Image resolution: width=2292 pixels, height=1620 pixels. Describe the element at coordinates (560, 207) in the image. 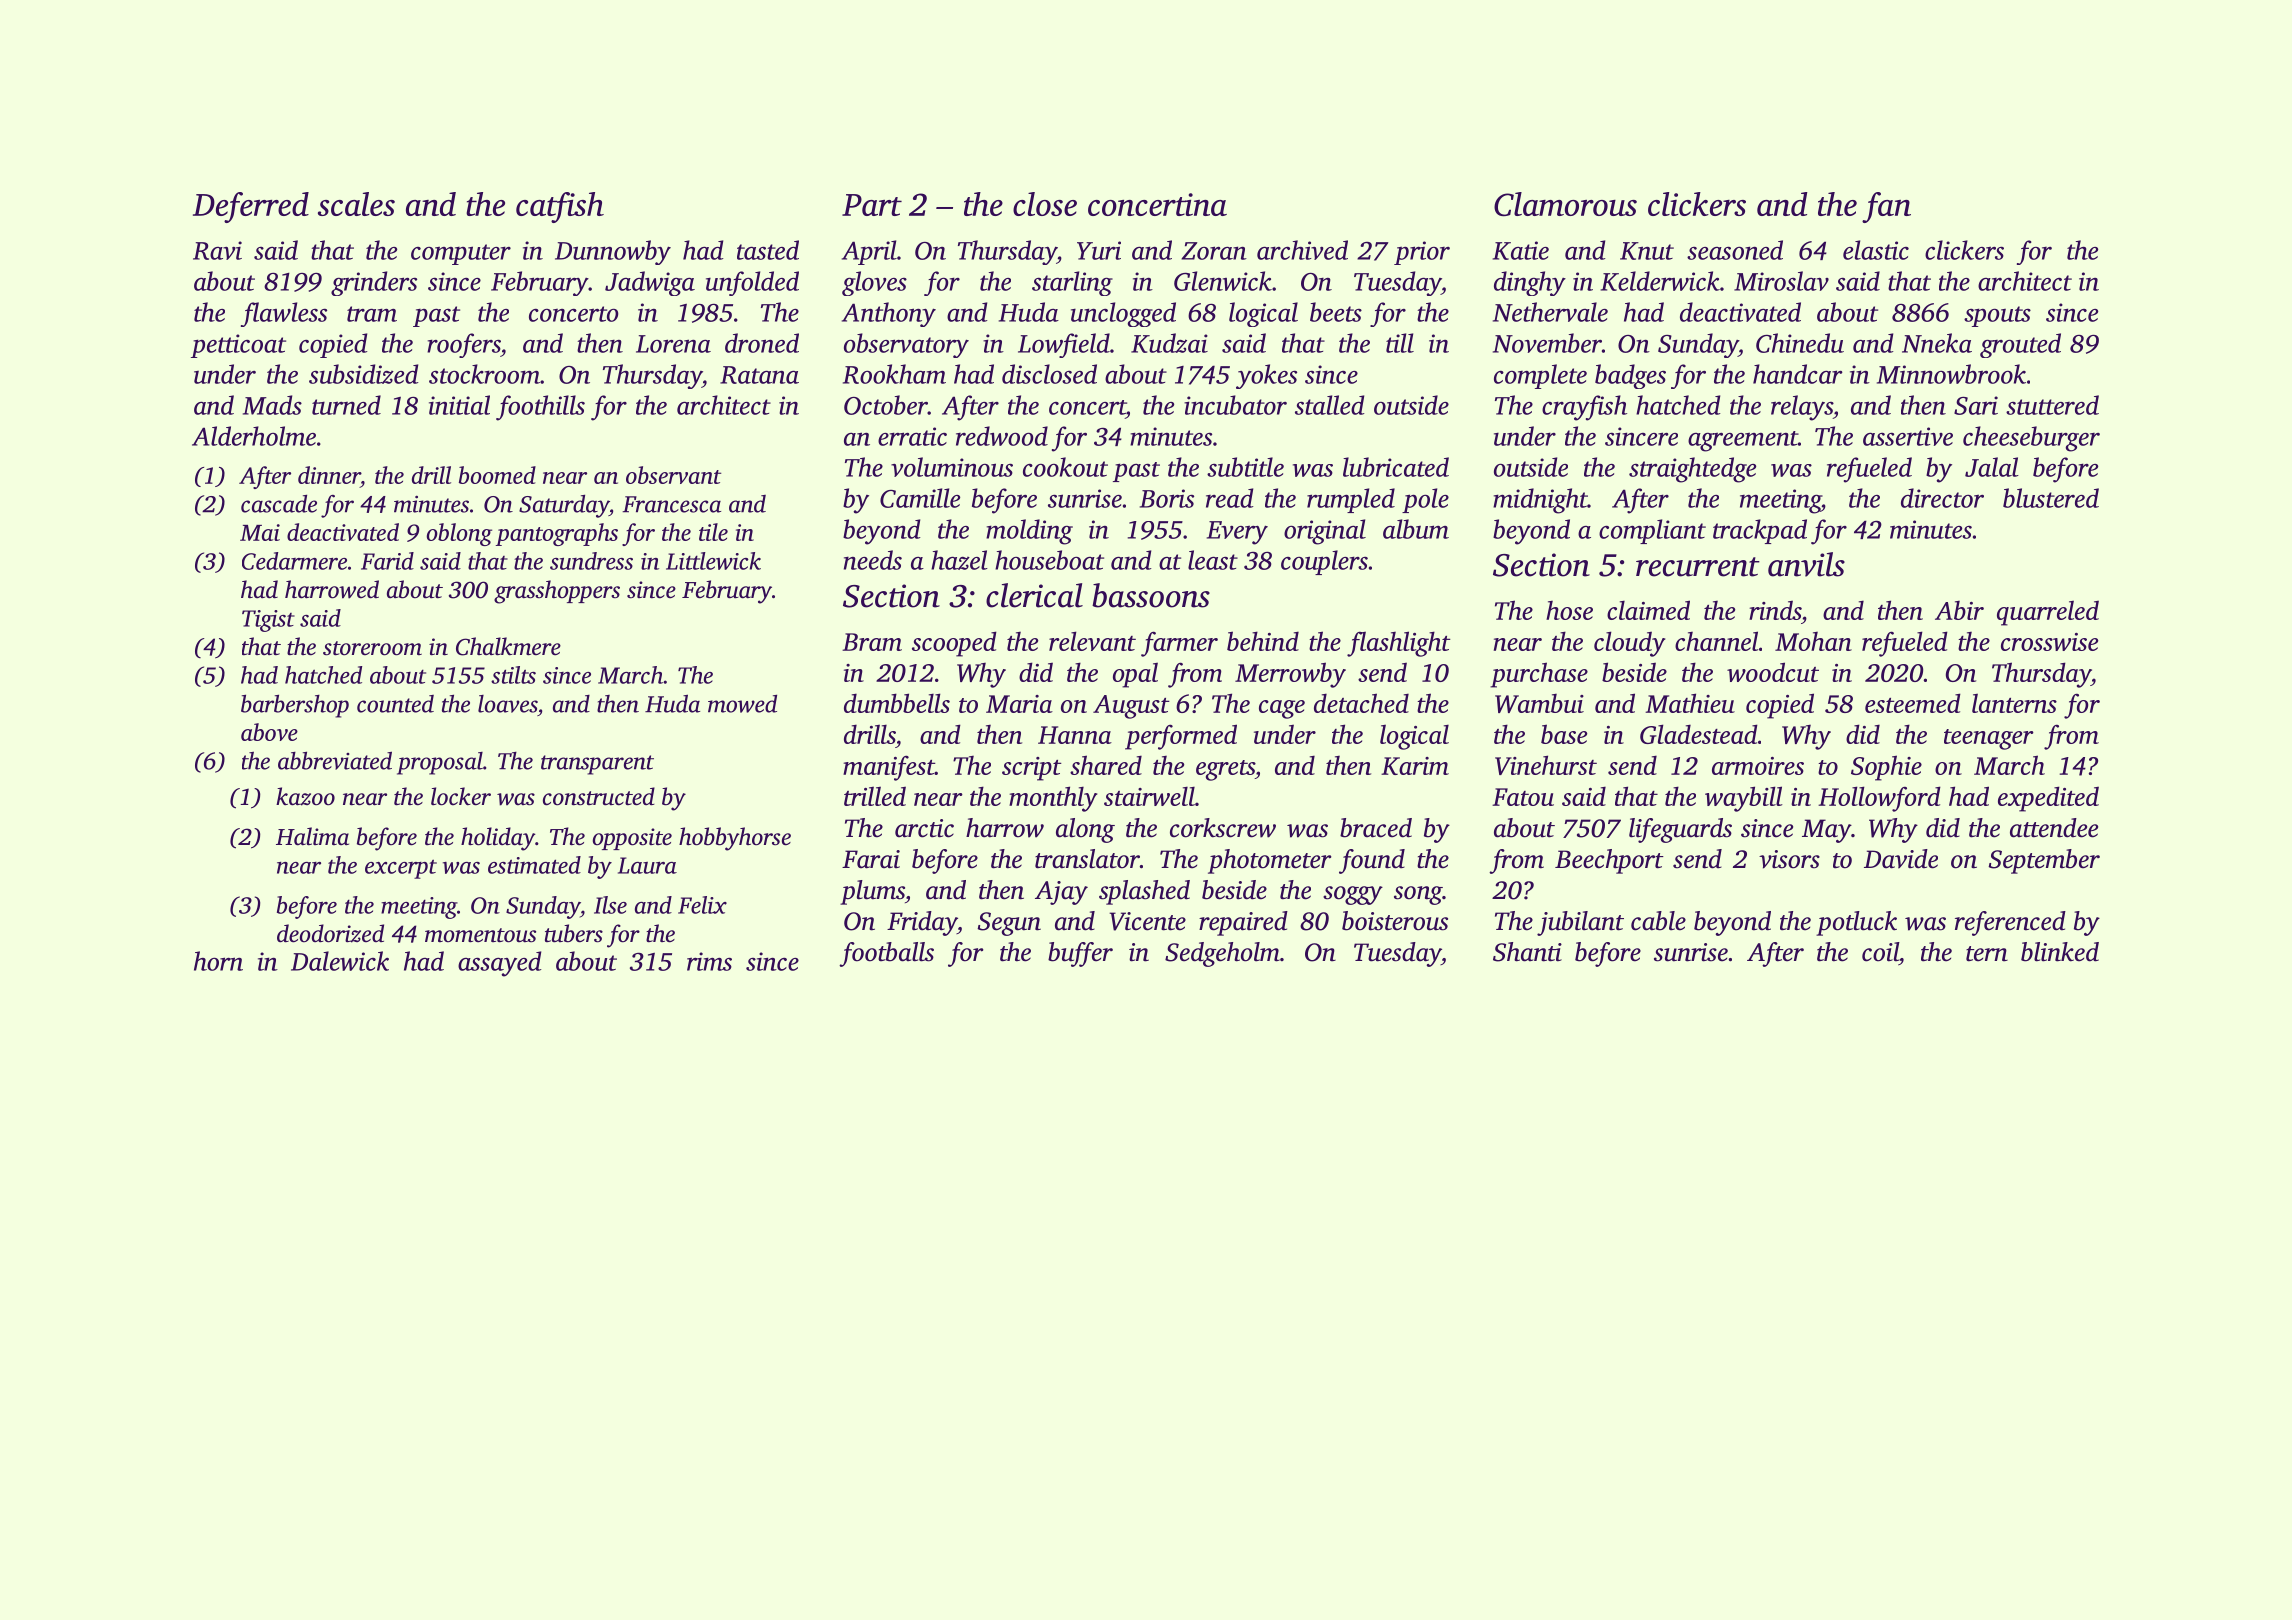

I see `catfish` at that location.
